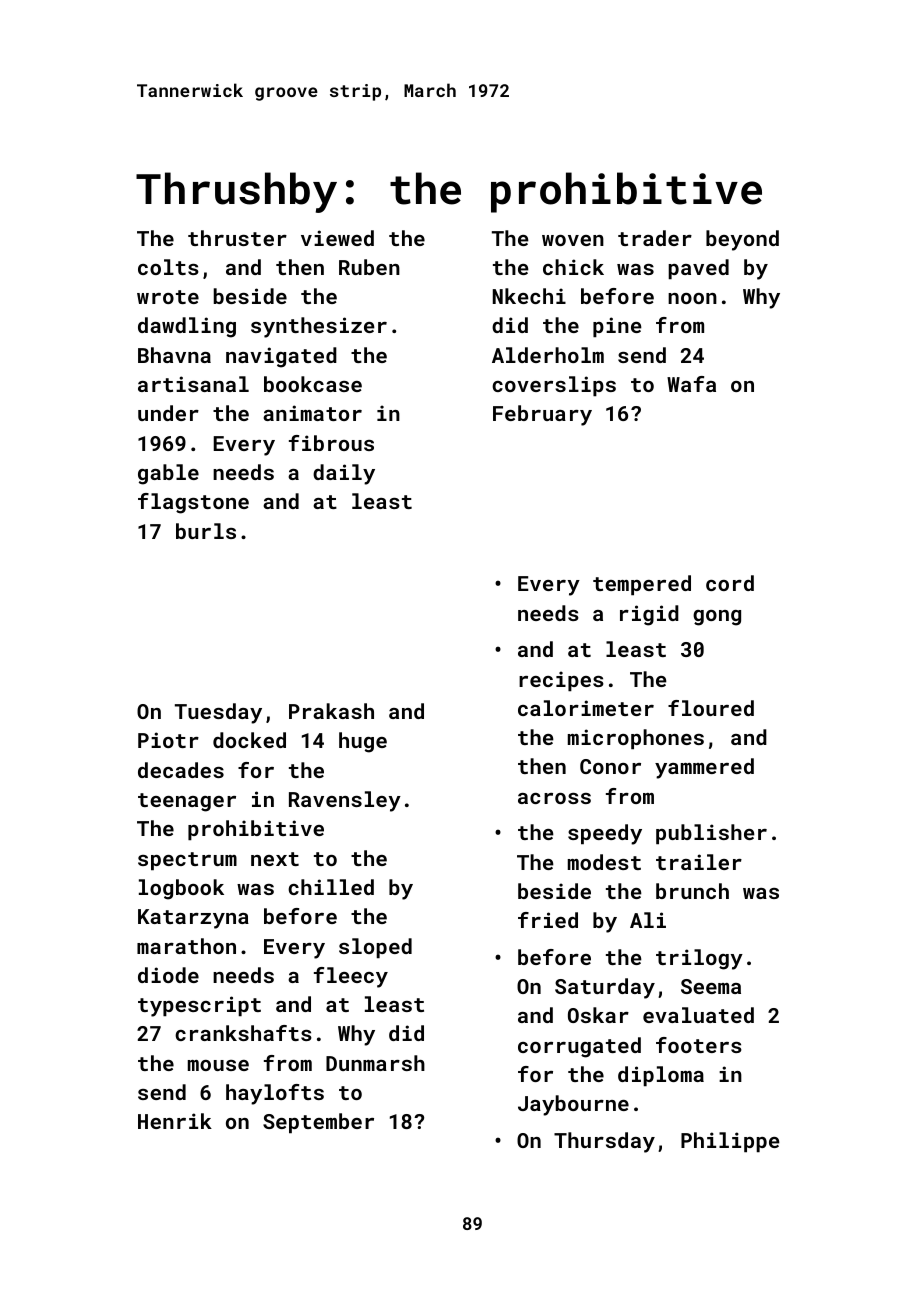 The width and height of the screenshot is (924, 1311). What do you see at coordinates (642, 585) in the screenshot?
I see `tempered` at bounding box center [642, 585].
